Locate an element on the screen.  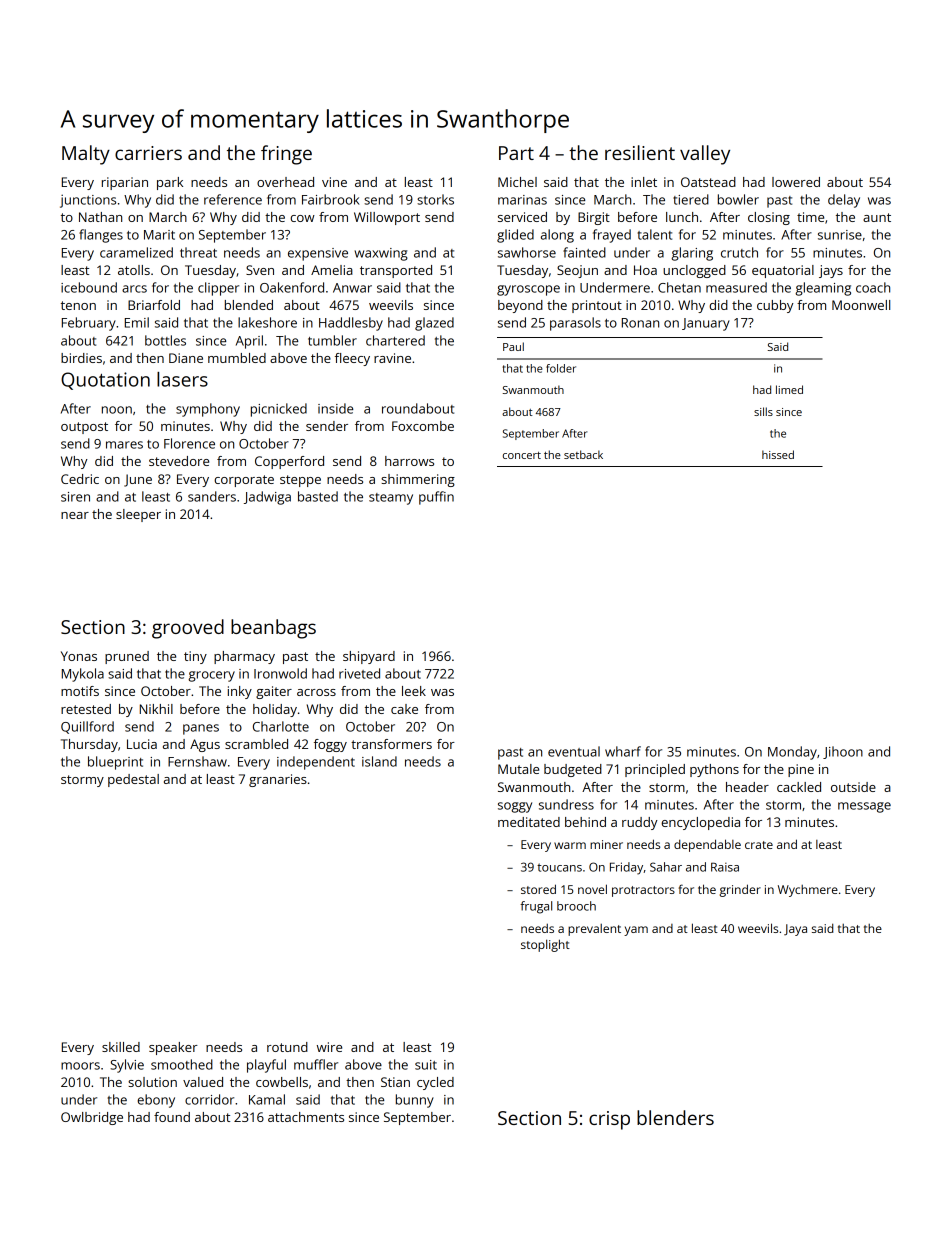
found is located at coordinates (172, 1117).
